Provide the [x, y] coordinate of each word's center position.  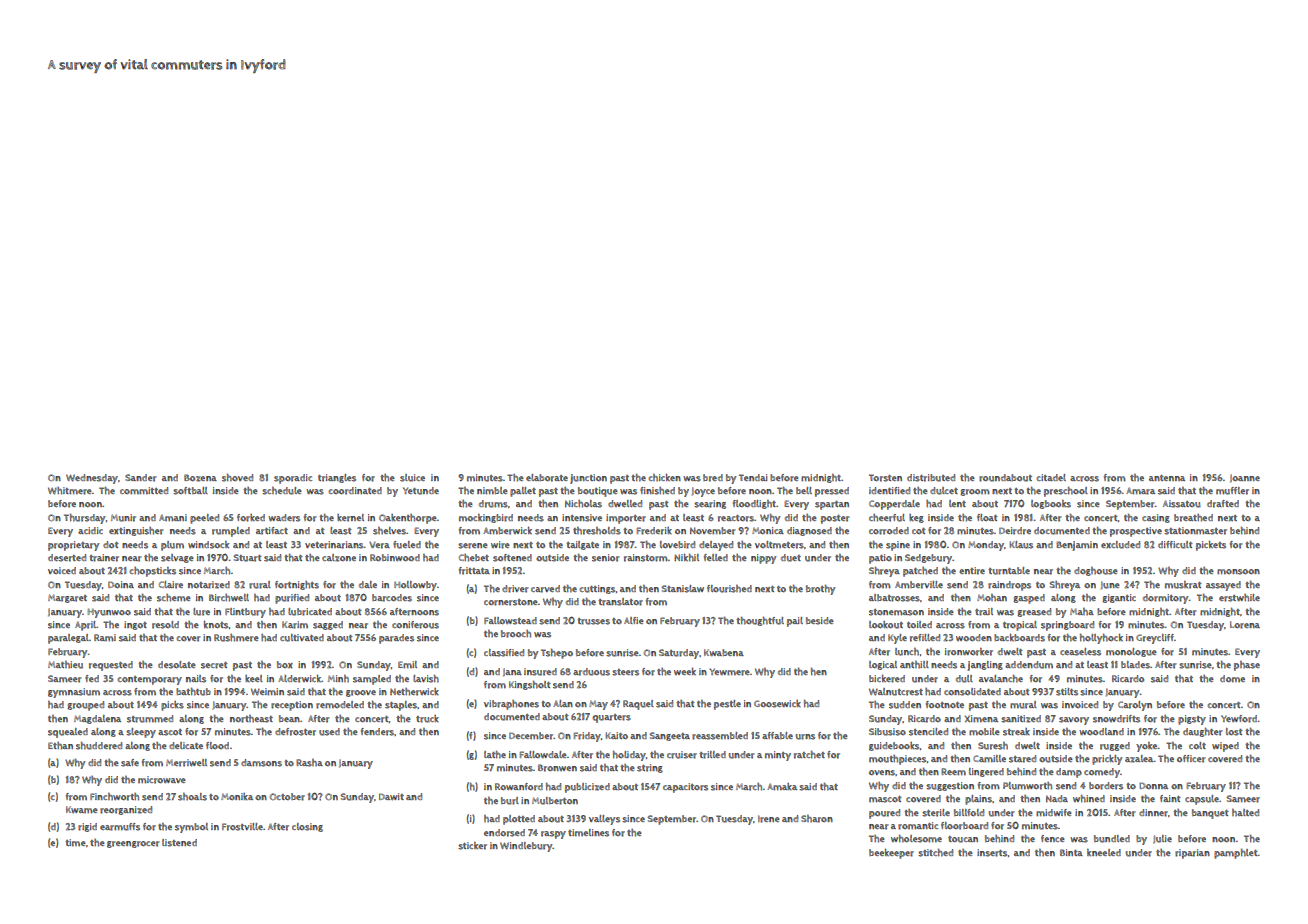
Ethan [60, 746]
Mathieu [65, 665]
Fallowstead [510, 621]
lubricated [310, 612]
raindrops [1009, 586]
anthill [914, 664]
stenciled [928, 732]
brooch [516, 634]
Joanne [1245, 478]
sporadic [293, 479]
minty [778, 756]
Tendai [753, 477]
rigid [87, 827]
